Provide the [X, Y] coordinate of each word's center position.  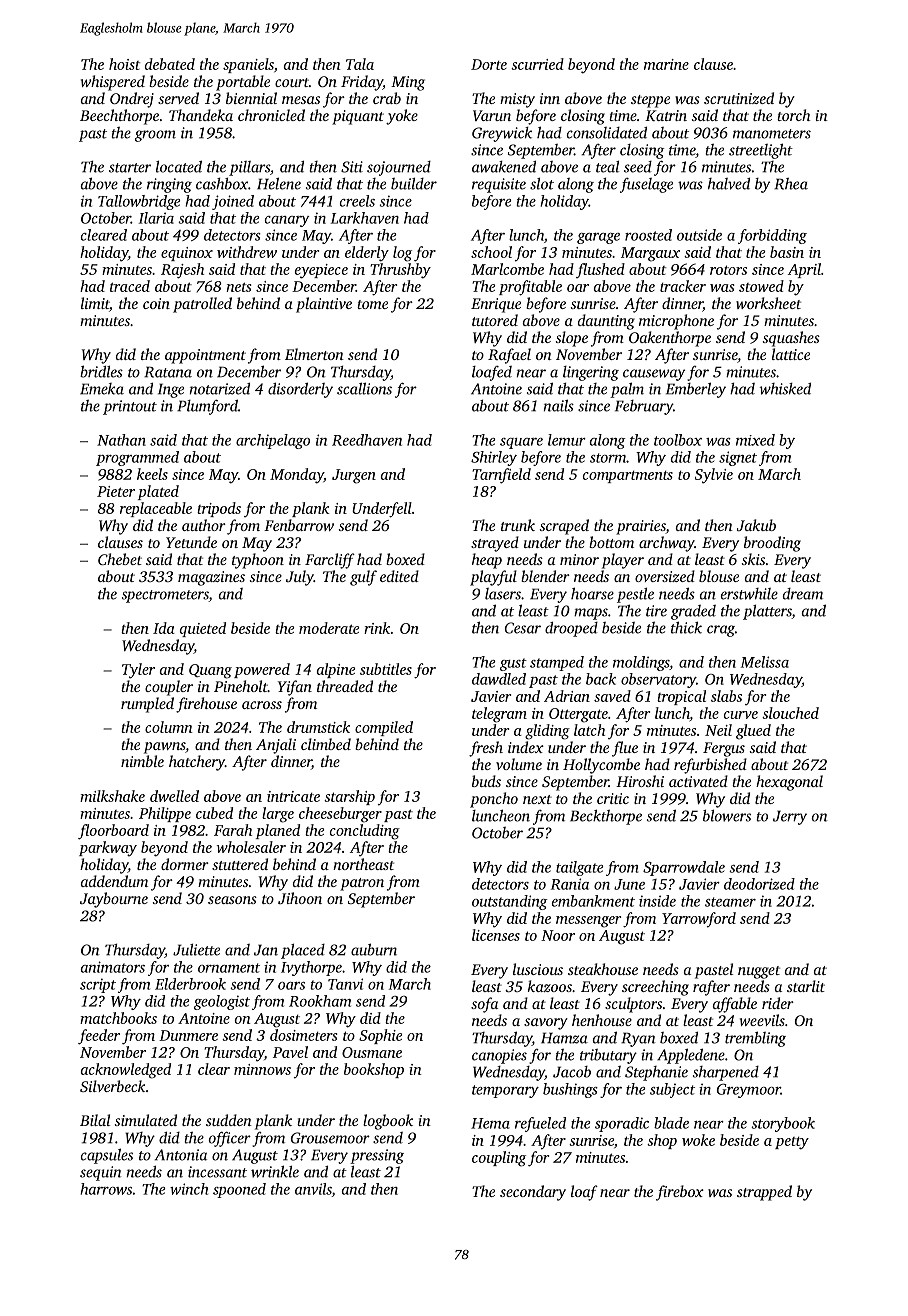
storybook [783, 1124]
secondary [533, 1193]
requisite [499, 185]
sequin [101, 1173]
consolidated [607, 132]
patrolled [202, 305]
